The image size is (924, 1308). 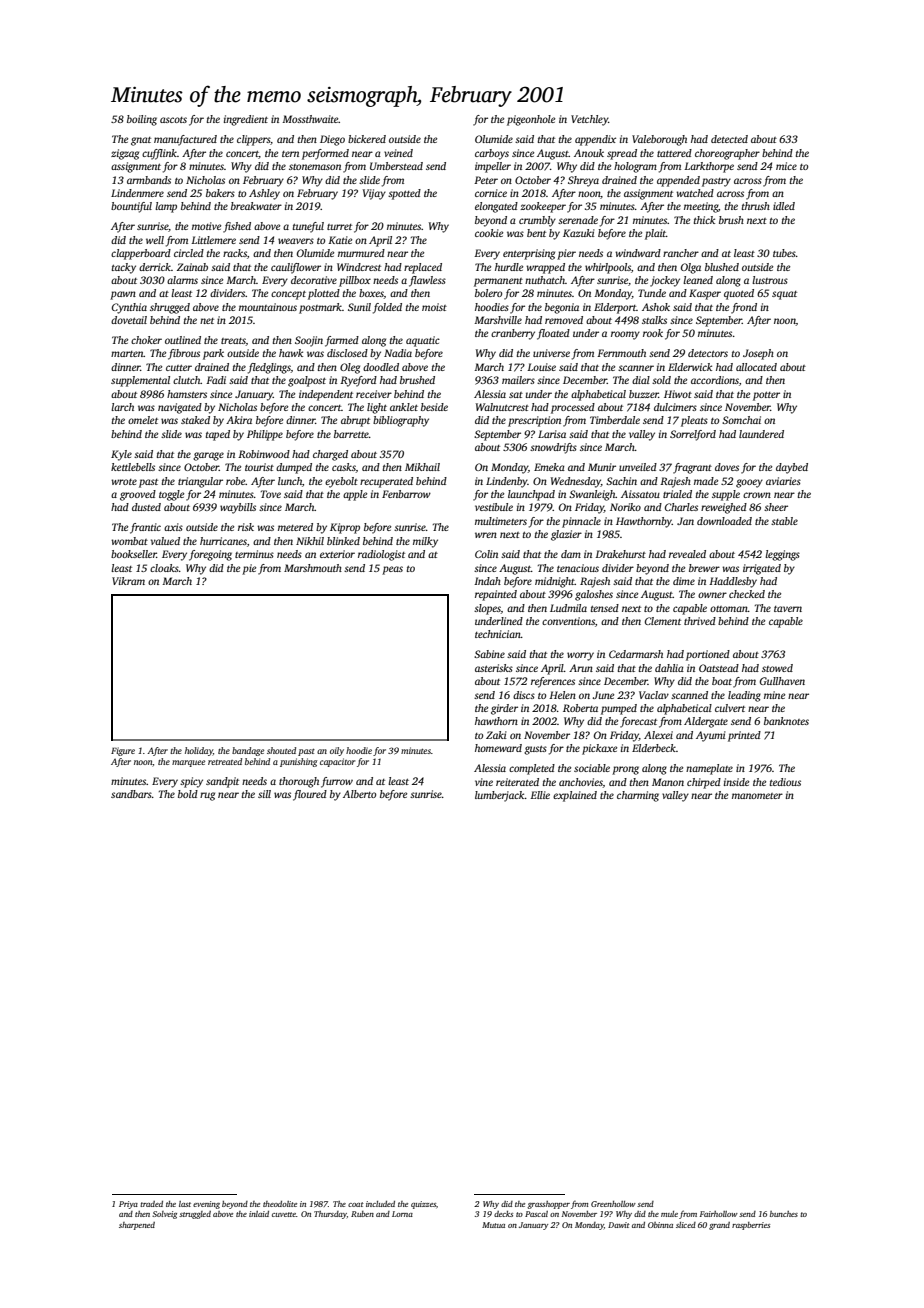 I want to click on peas, so click(x=392, y=570).
